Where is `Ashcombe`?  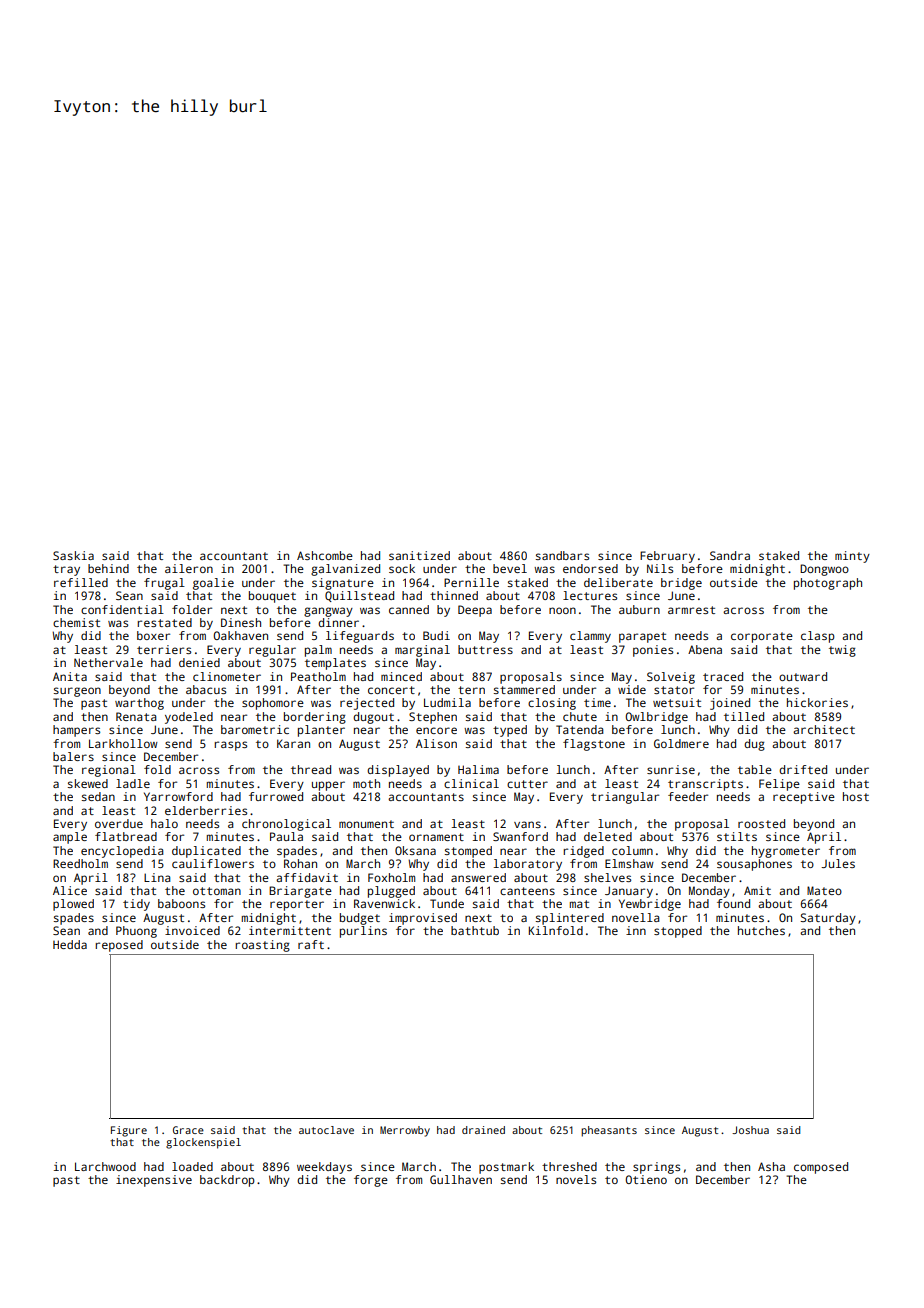 Ashcombe is located at coordinates (325, 555).
